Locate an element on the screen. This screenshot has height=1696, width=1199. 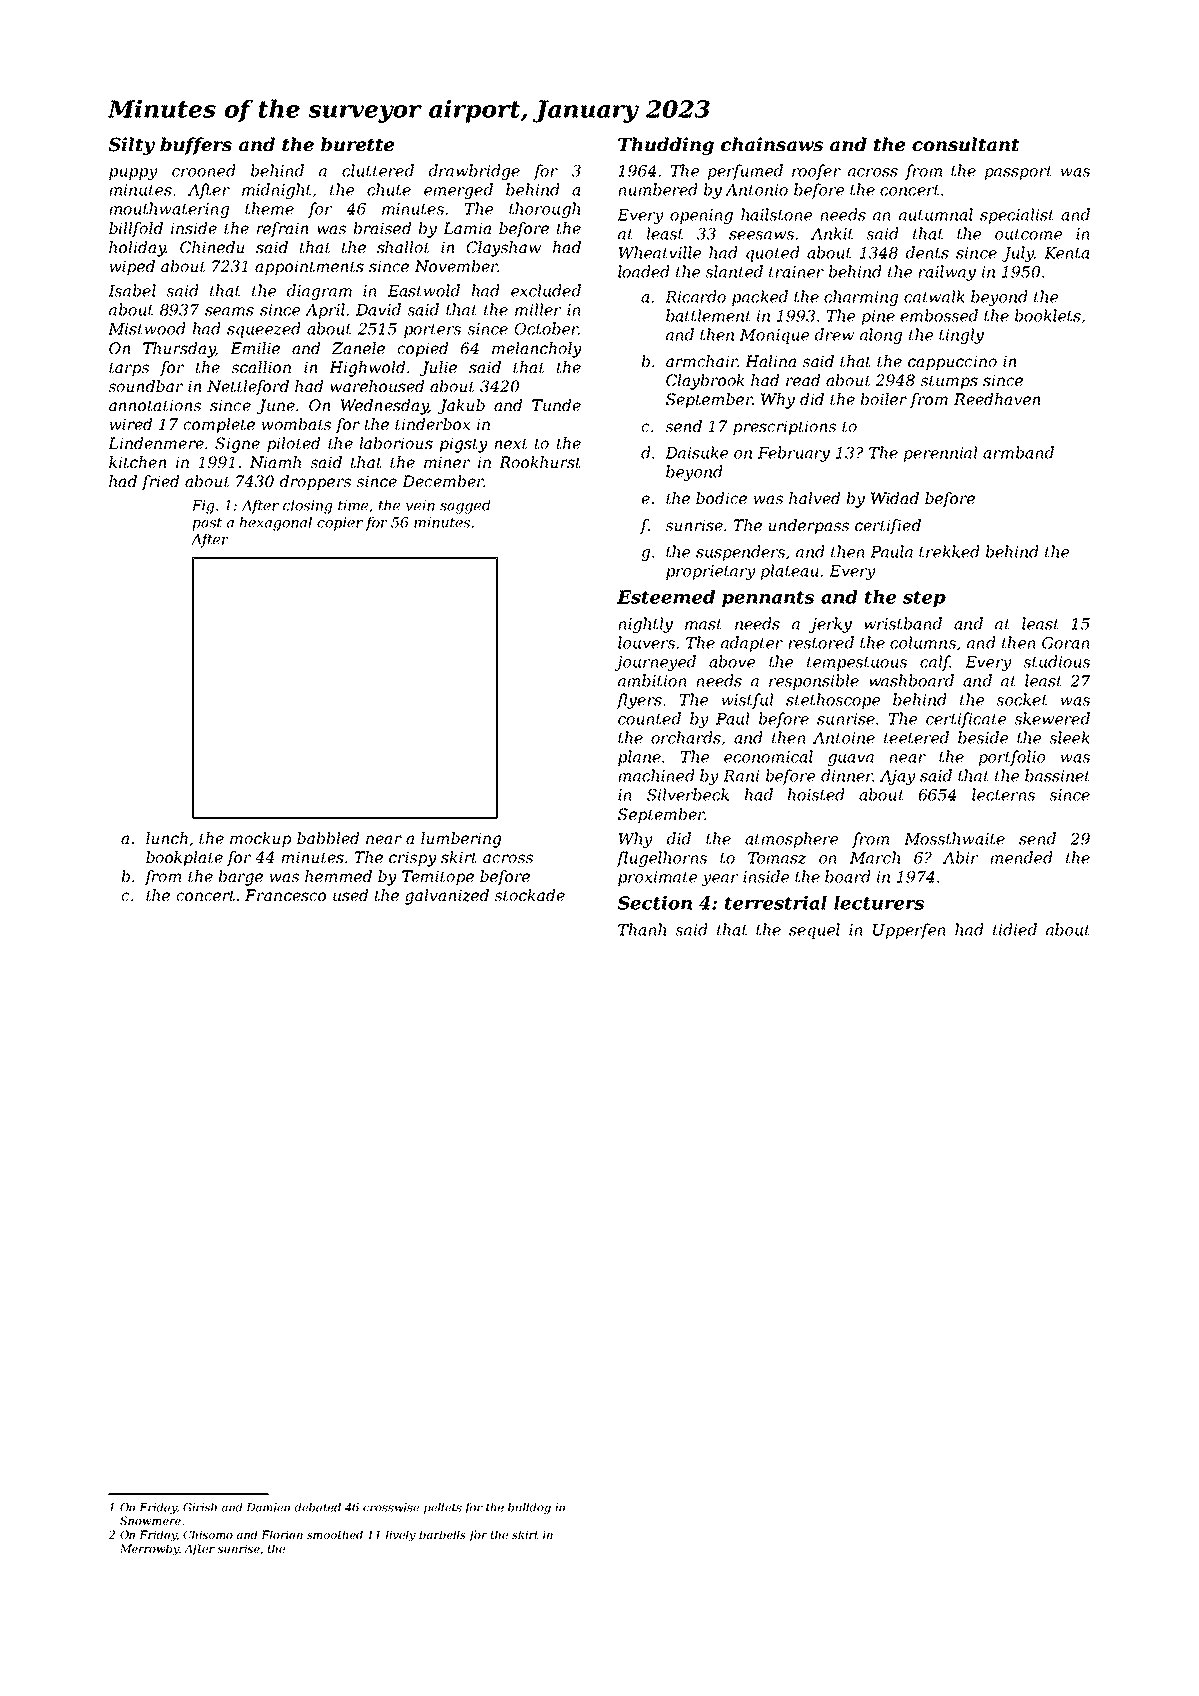
hemmed is located at coordinates (338, 876).
